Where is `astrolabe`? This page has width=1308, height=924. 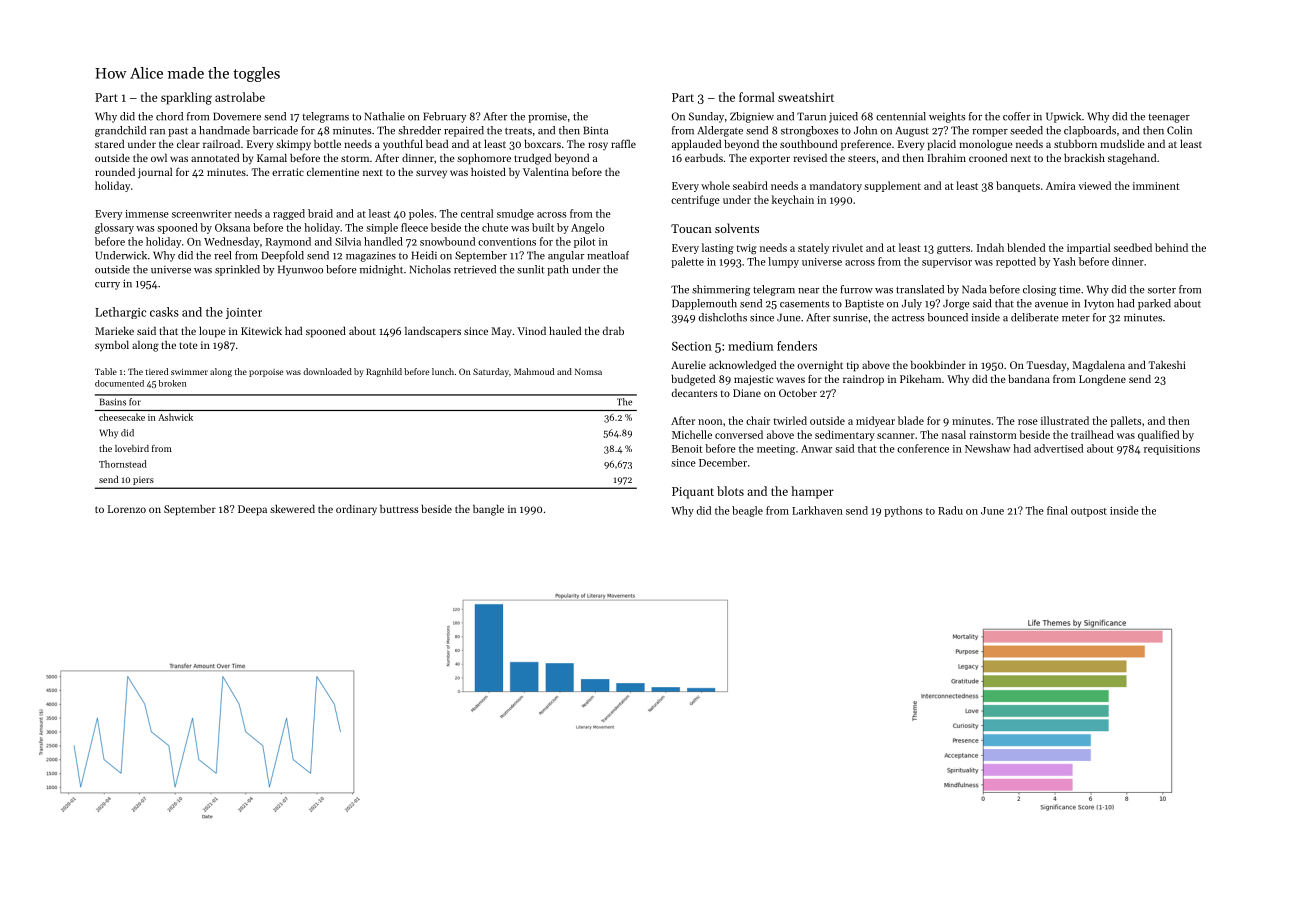
astrolabe is located at coordinates (240, 97).
